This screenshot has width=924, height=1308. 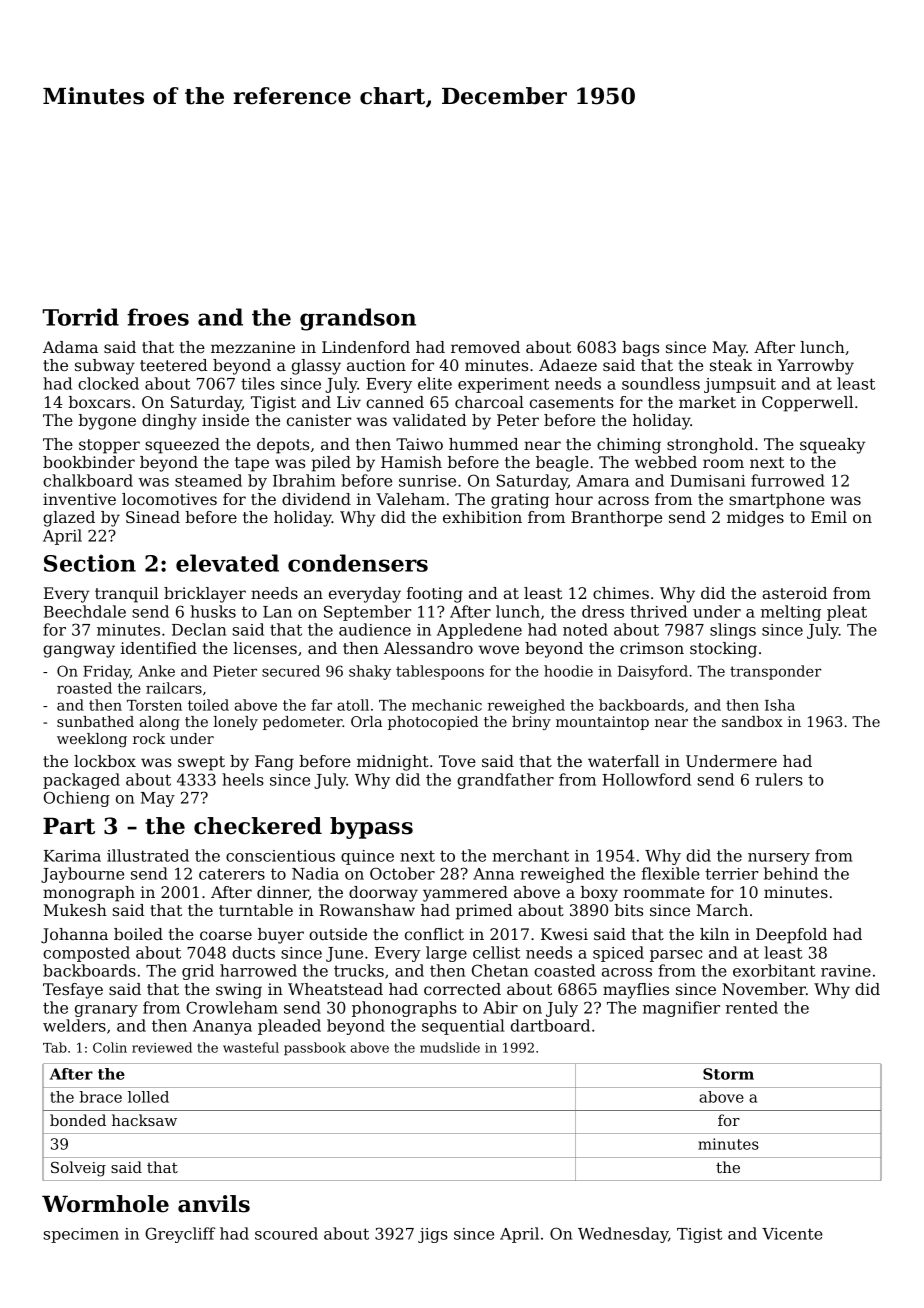 What do you see at coordinates (779, 859) in the screenshot?
I see `nursery` at bounding box center [779, 859].
